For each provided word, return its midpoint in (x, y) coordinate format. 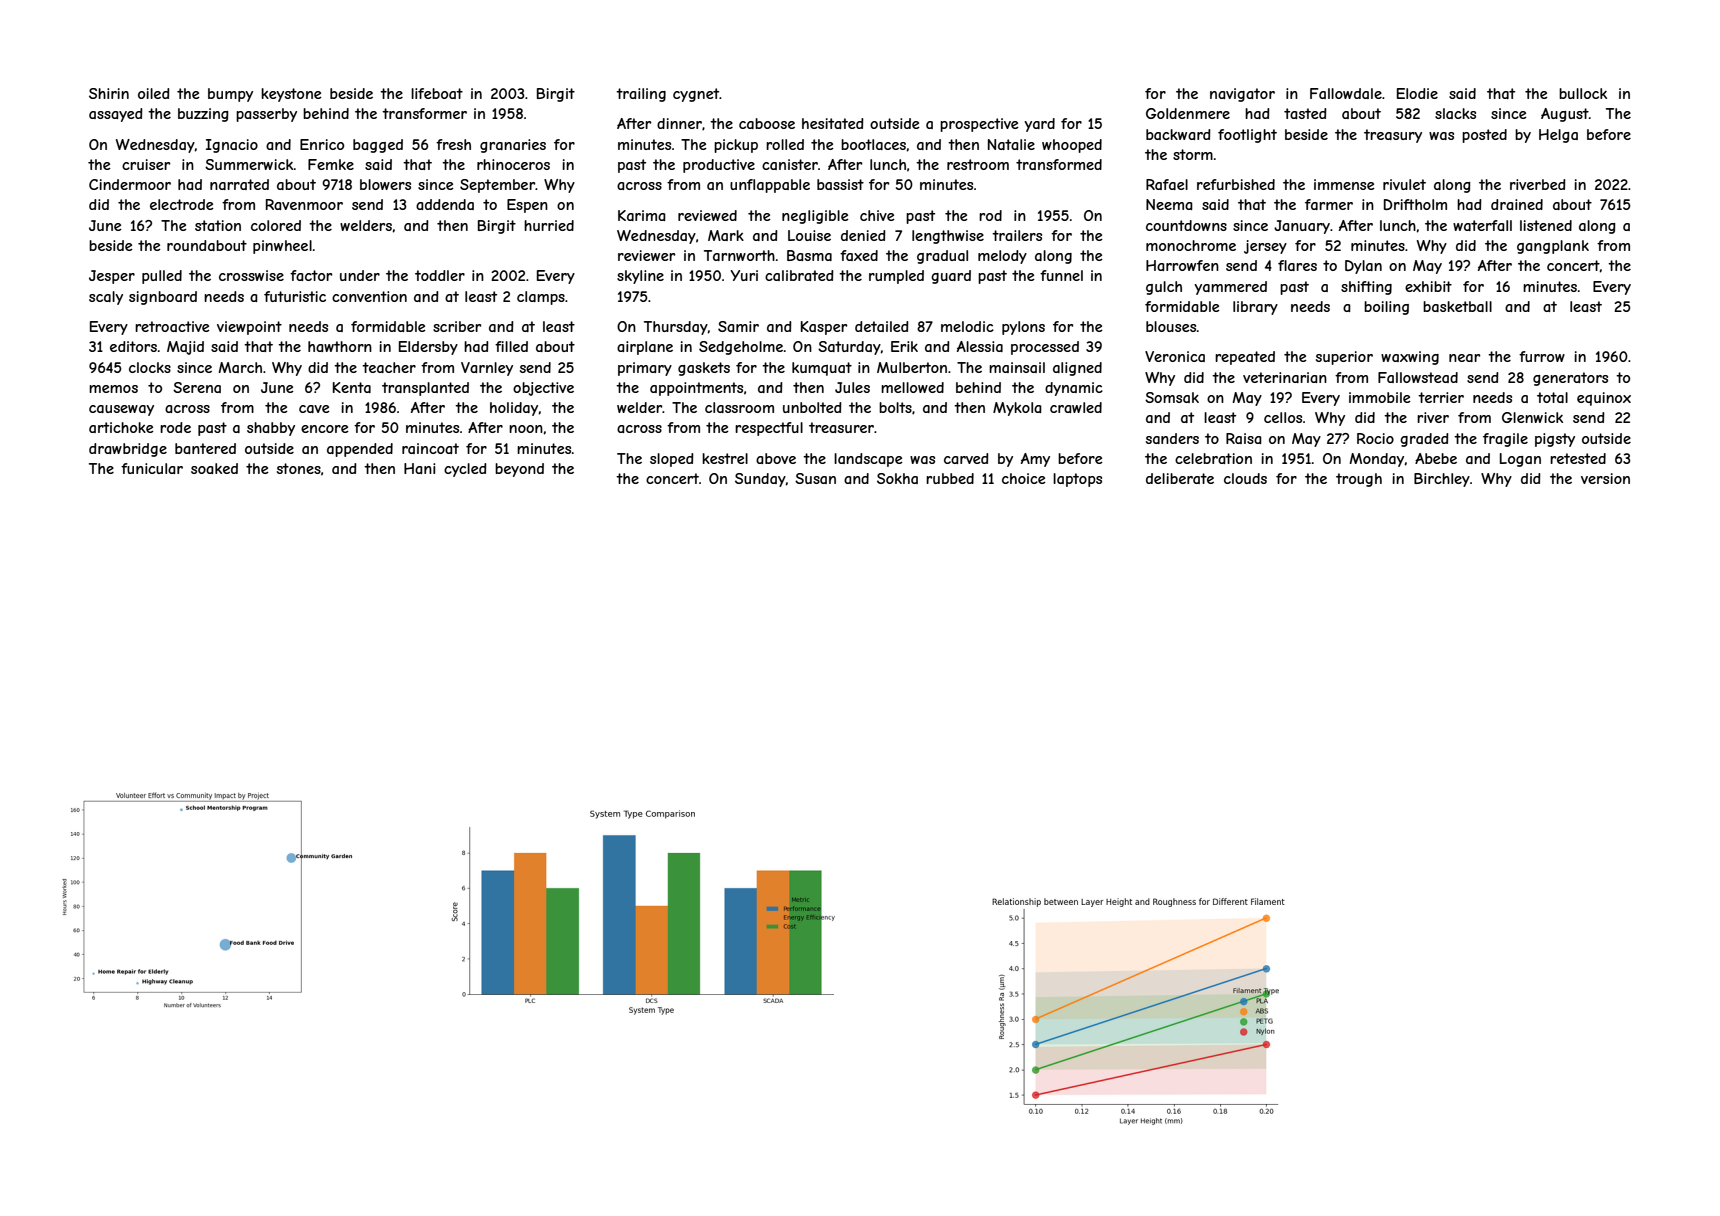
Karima (642, 215)
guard (951, 277)
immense (1344, 184)
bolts (895, 407)
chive (877, 215)
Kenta (352, 387)
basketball (1457, 306)
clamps (541, 298)
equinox (1604, 399)
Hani (420, 468)
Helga (1558, 136)
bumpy (230, 95)
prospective (979, 125)
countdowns (1186, 225)
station (218, 225)
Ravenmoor (304, 204)
